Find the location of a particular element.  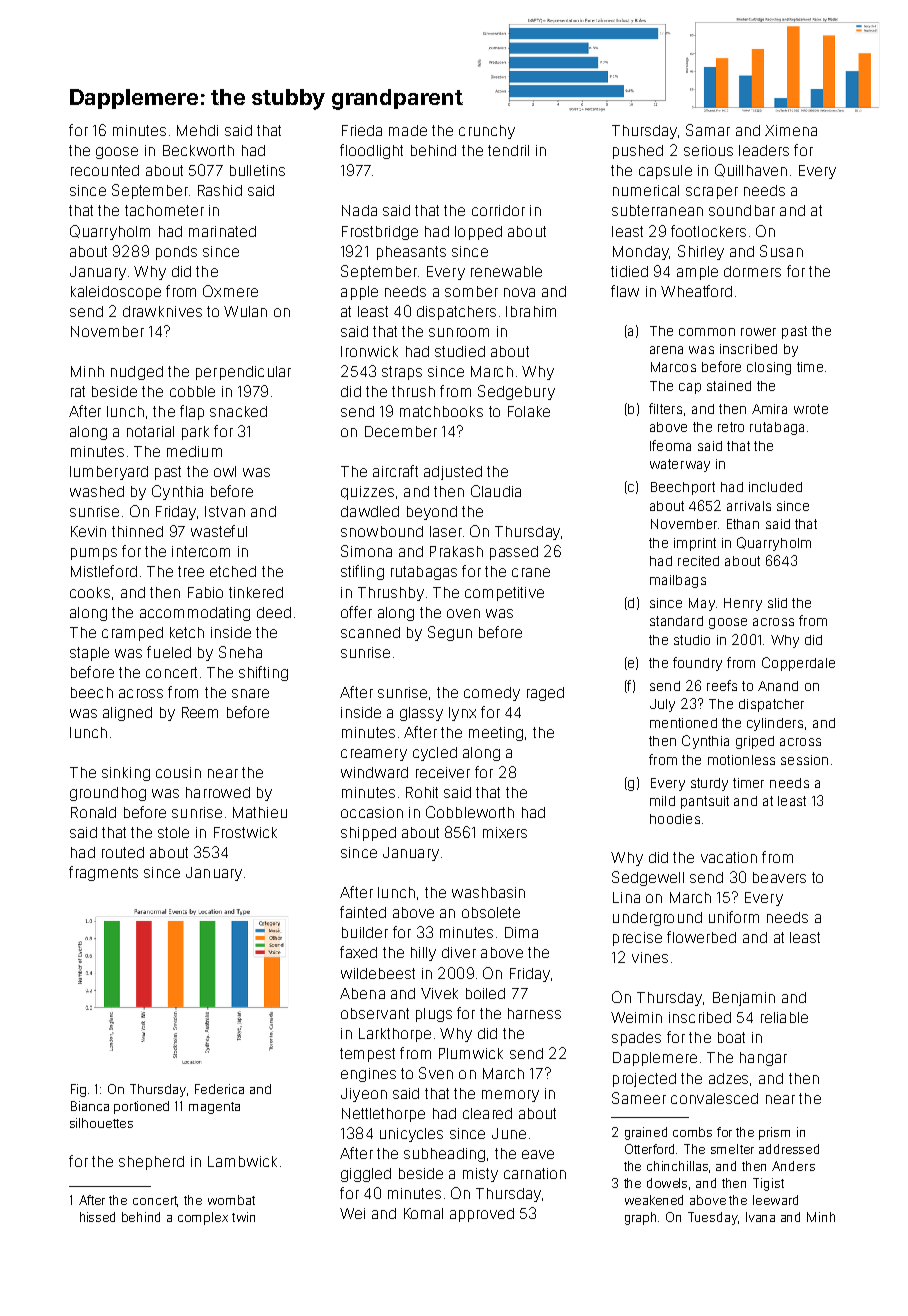

scanned is located at coordinates (370, 632).
